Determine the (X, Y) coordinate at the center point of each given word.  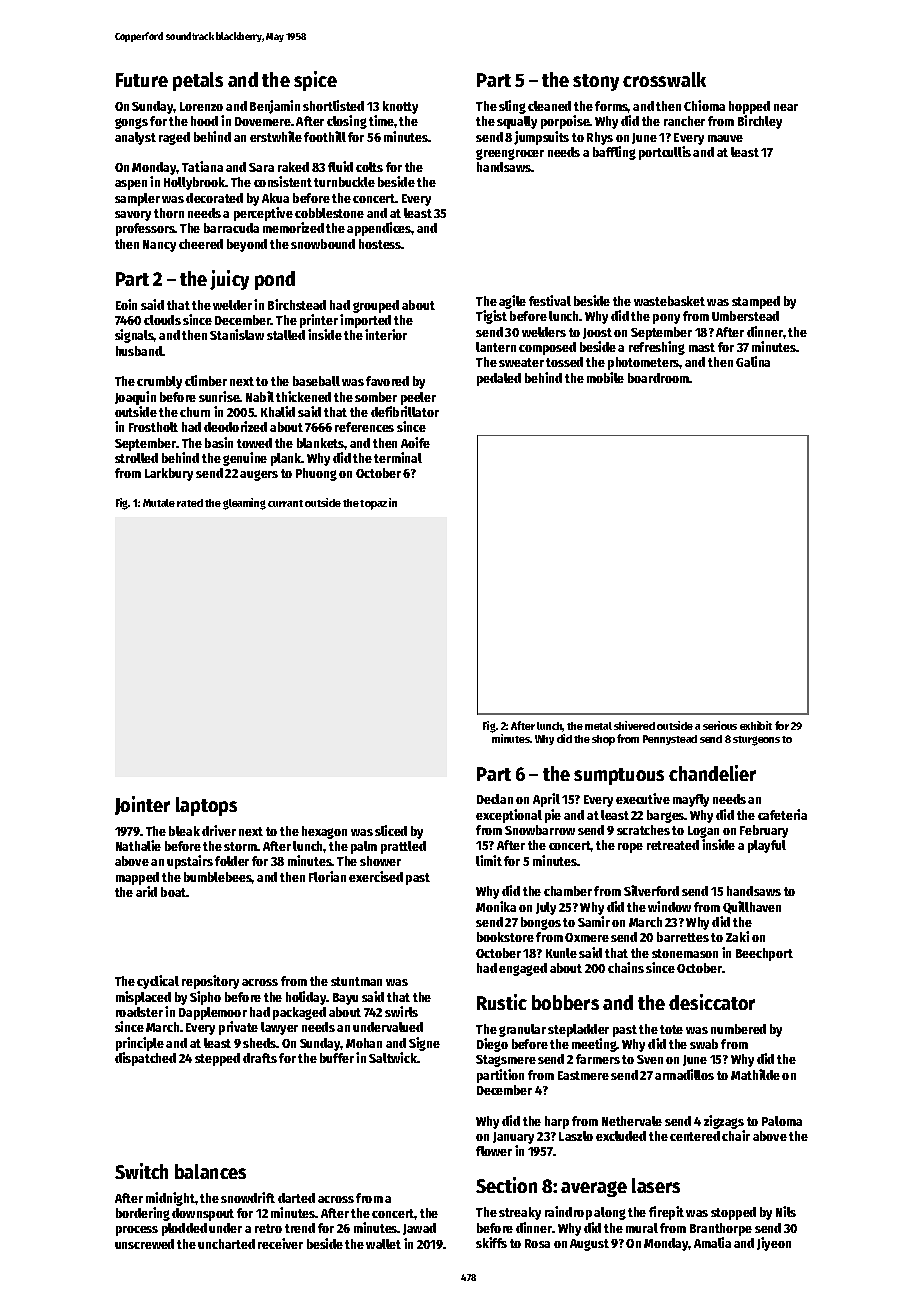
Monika (496, 906)
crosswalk (664, 79)
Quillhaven (752, 907)
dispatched (145, 1059)
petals (198, 81)
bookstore (505, 937)
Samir (594, 921)
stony (596, 82)
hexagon (324, 832)
